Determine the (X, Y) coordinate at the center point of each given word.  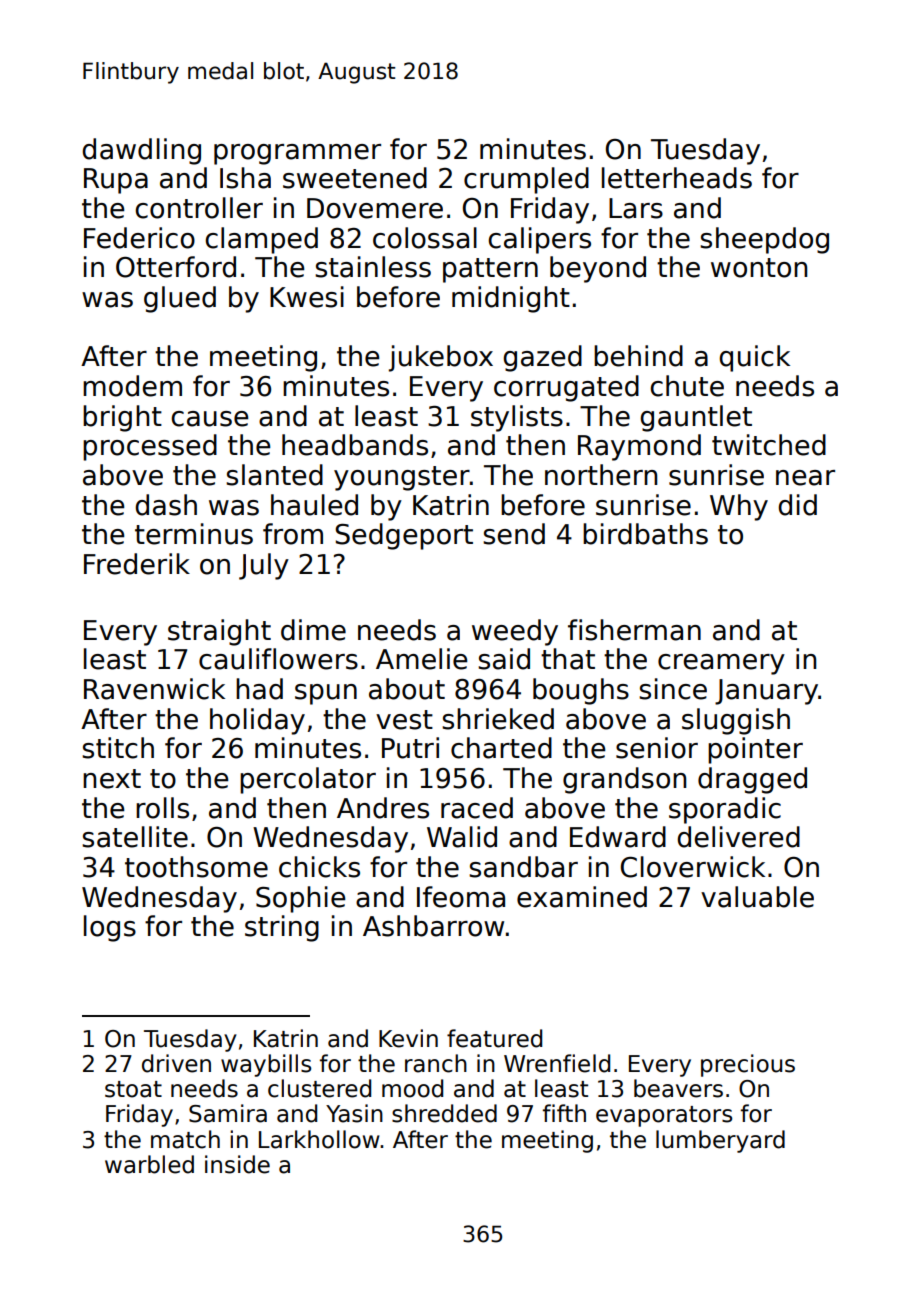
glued (180, 299)
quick (754, 358)
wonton (759, 268)
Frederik (137, 564)
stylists (517, 418)
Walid (462, 837)
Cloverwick (693, 867)
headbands (355, 445)
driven (176, 1063)
